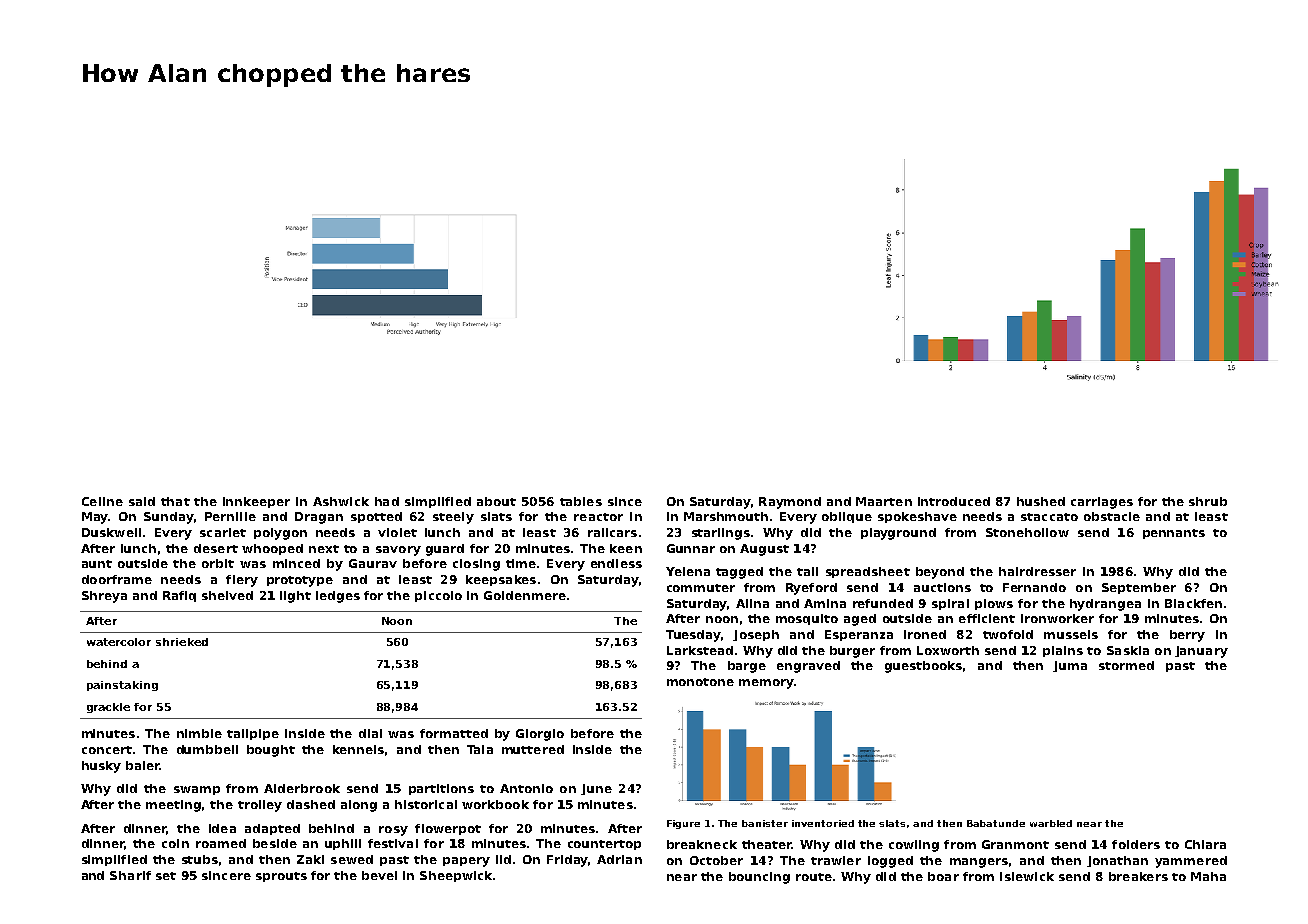 This page has width=1308, height=924. What do you see at coordinates (379, 875) in the page?
I see `bevel` at bounding box center [379, 875].
